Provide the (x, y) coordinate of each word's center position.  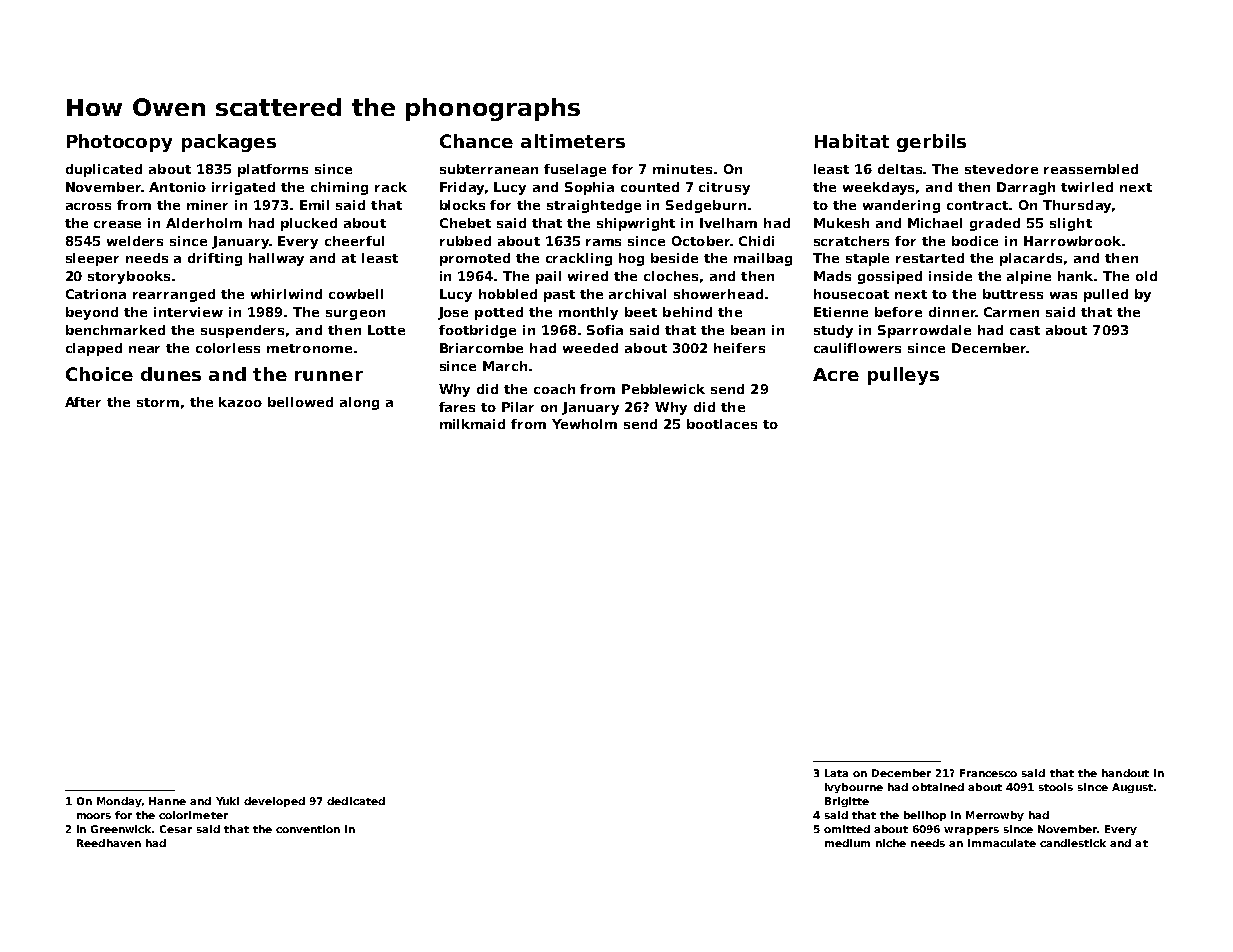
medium (847, 843)
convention (308, 829)
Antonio (177, 187)
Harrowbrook (1072, 241)
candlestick (1073, 843)
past (559, 296)
